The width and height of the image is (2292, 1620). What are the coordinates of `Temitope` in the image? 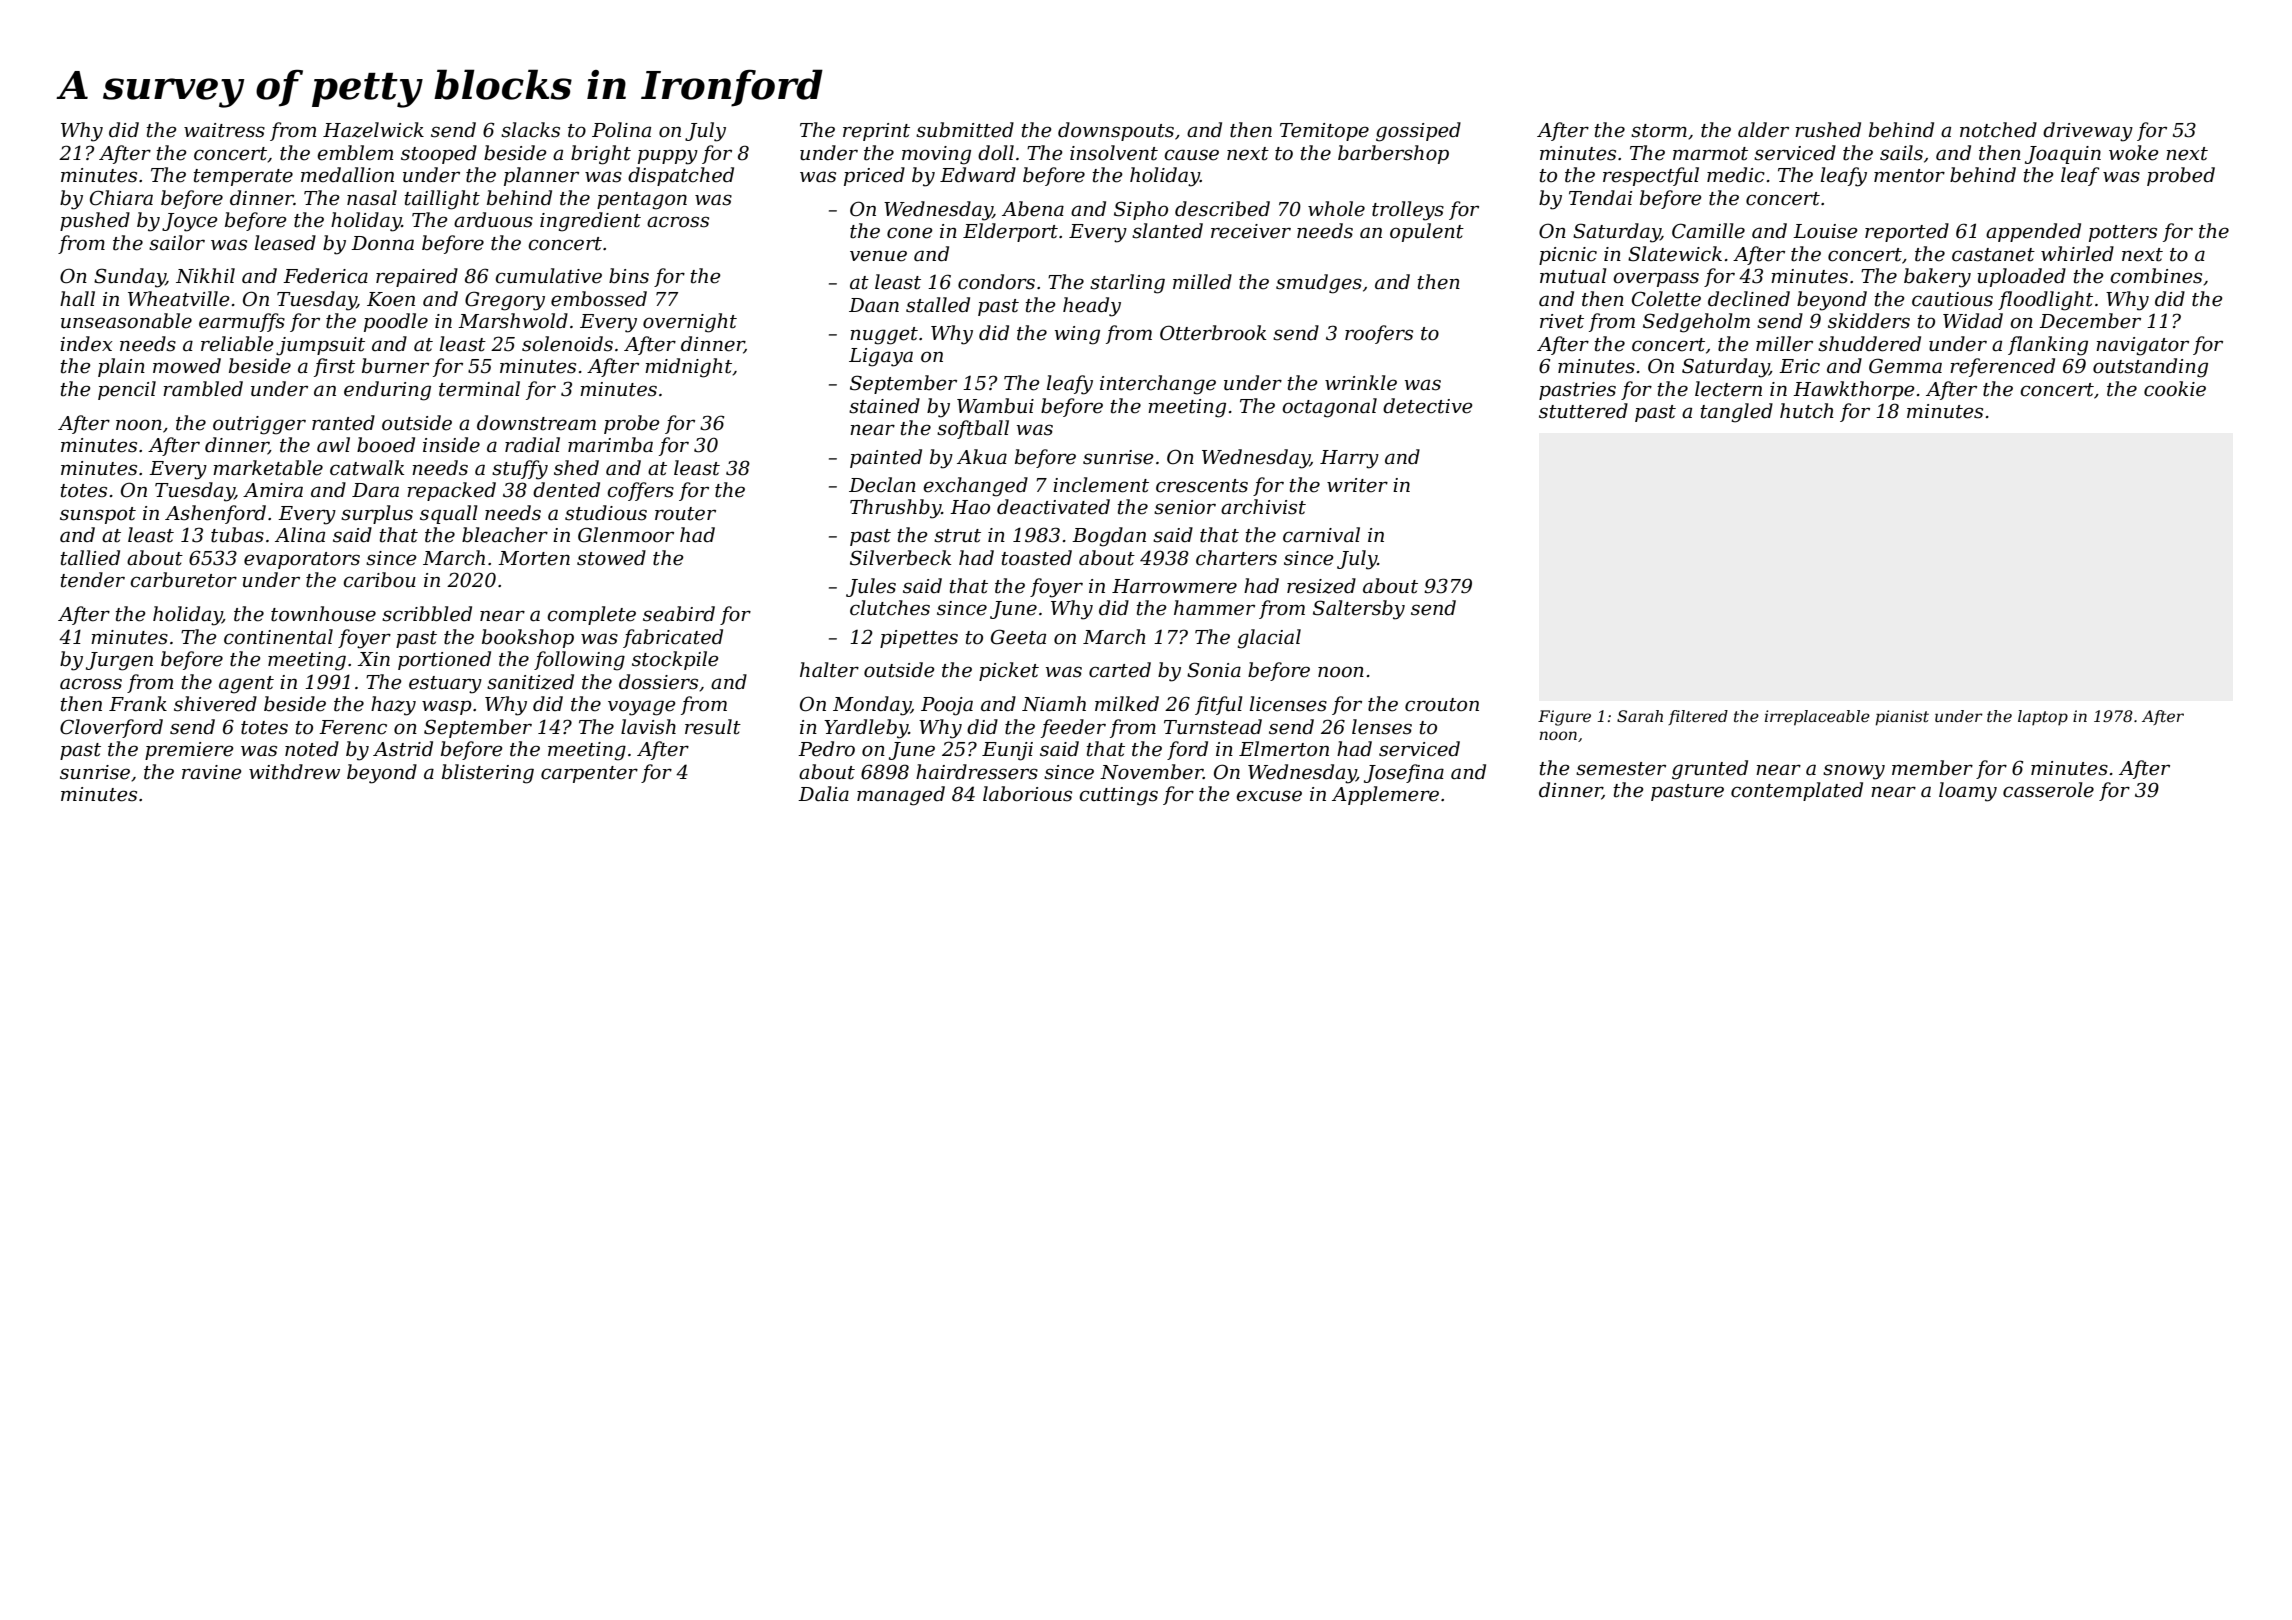 It's located at (1324, 132).
